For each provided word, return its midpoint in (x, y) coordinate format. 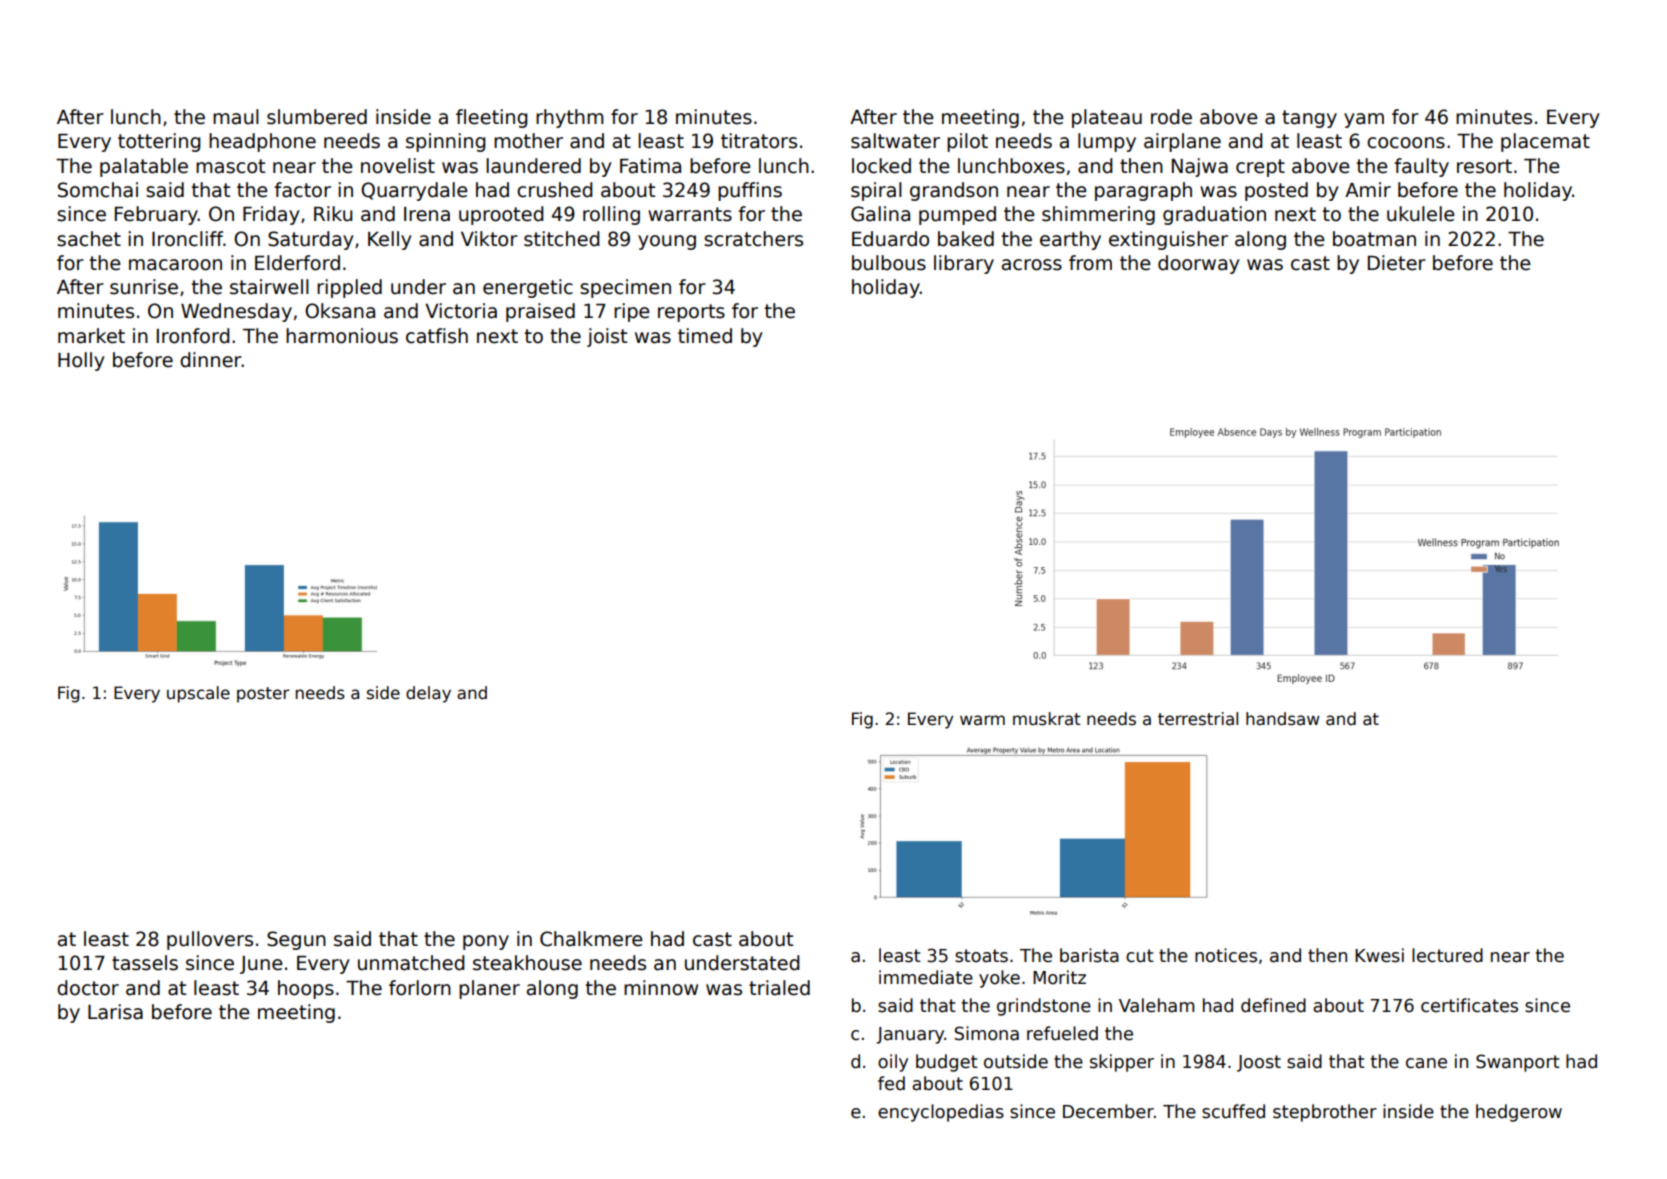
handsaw (1283, 719)
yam (1364, 120)
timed (705, 336)
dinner (211, 360)
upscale (198, 694)
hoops (306, 989)
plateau (1107, 118)
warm (982, 720)
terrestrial (1198, 719)
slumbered (317, 117)
